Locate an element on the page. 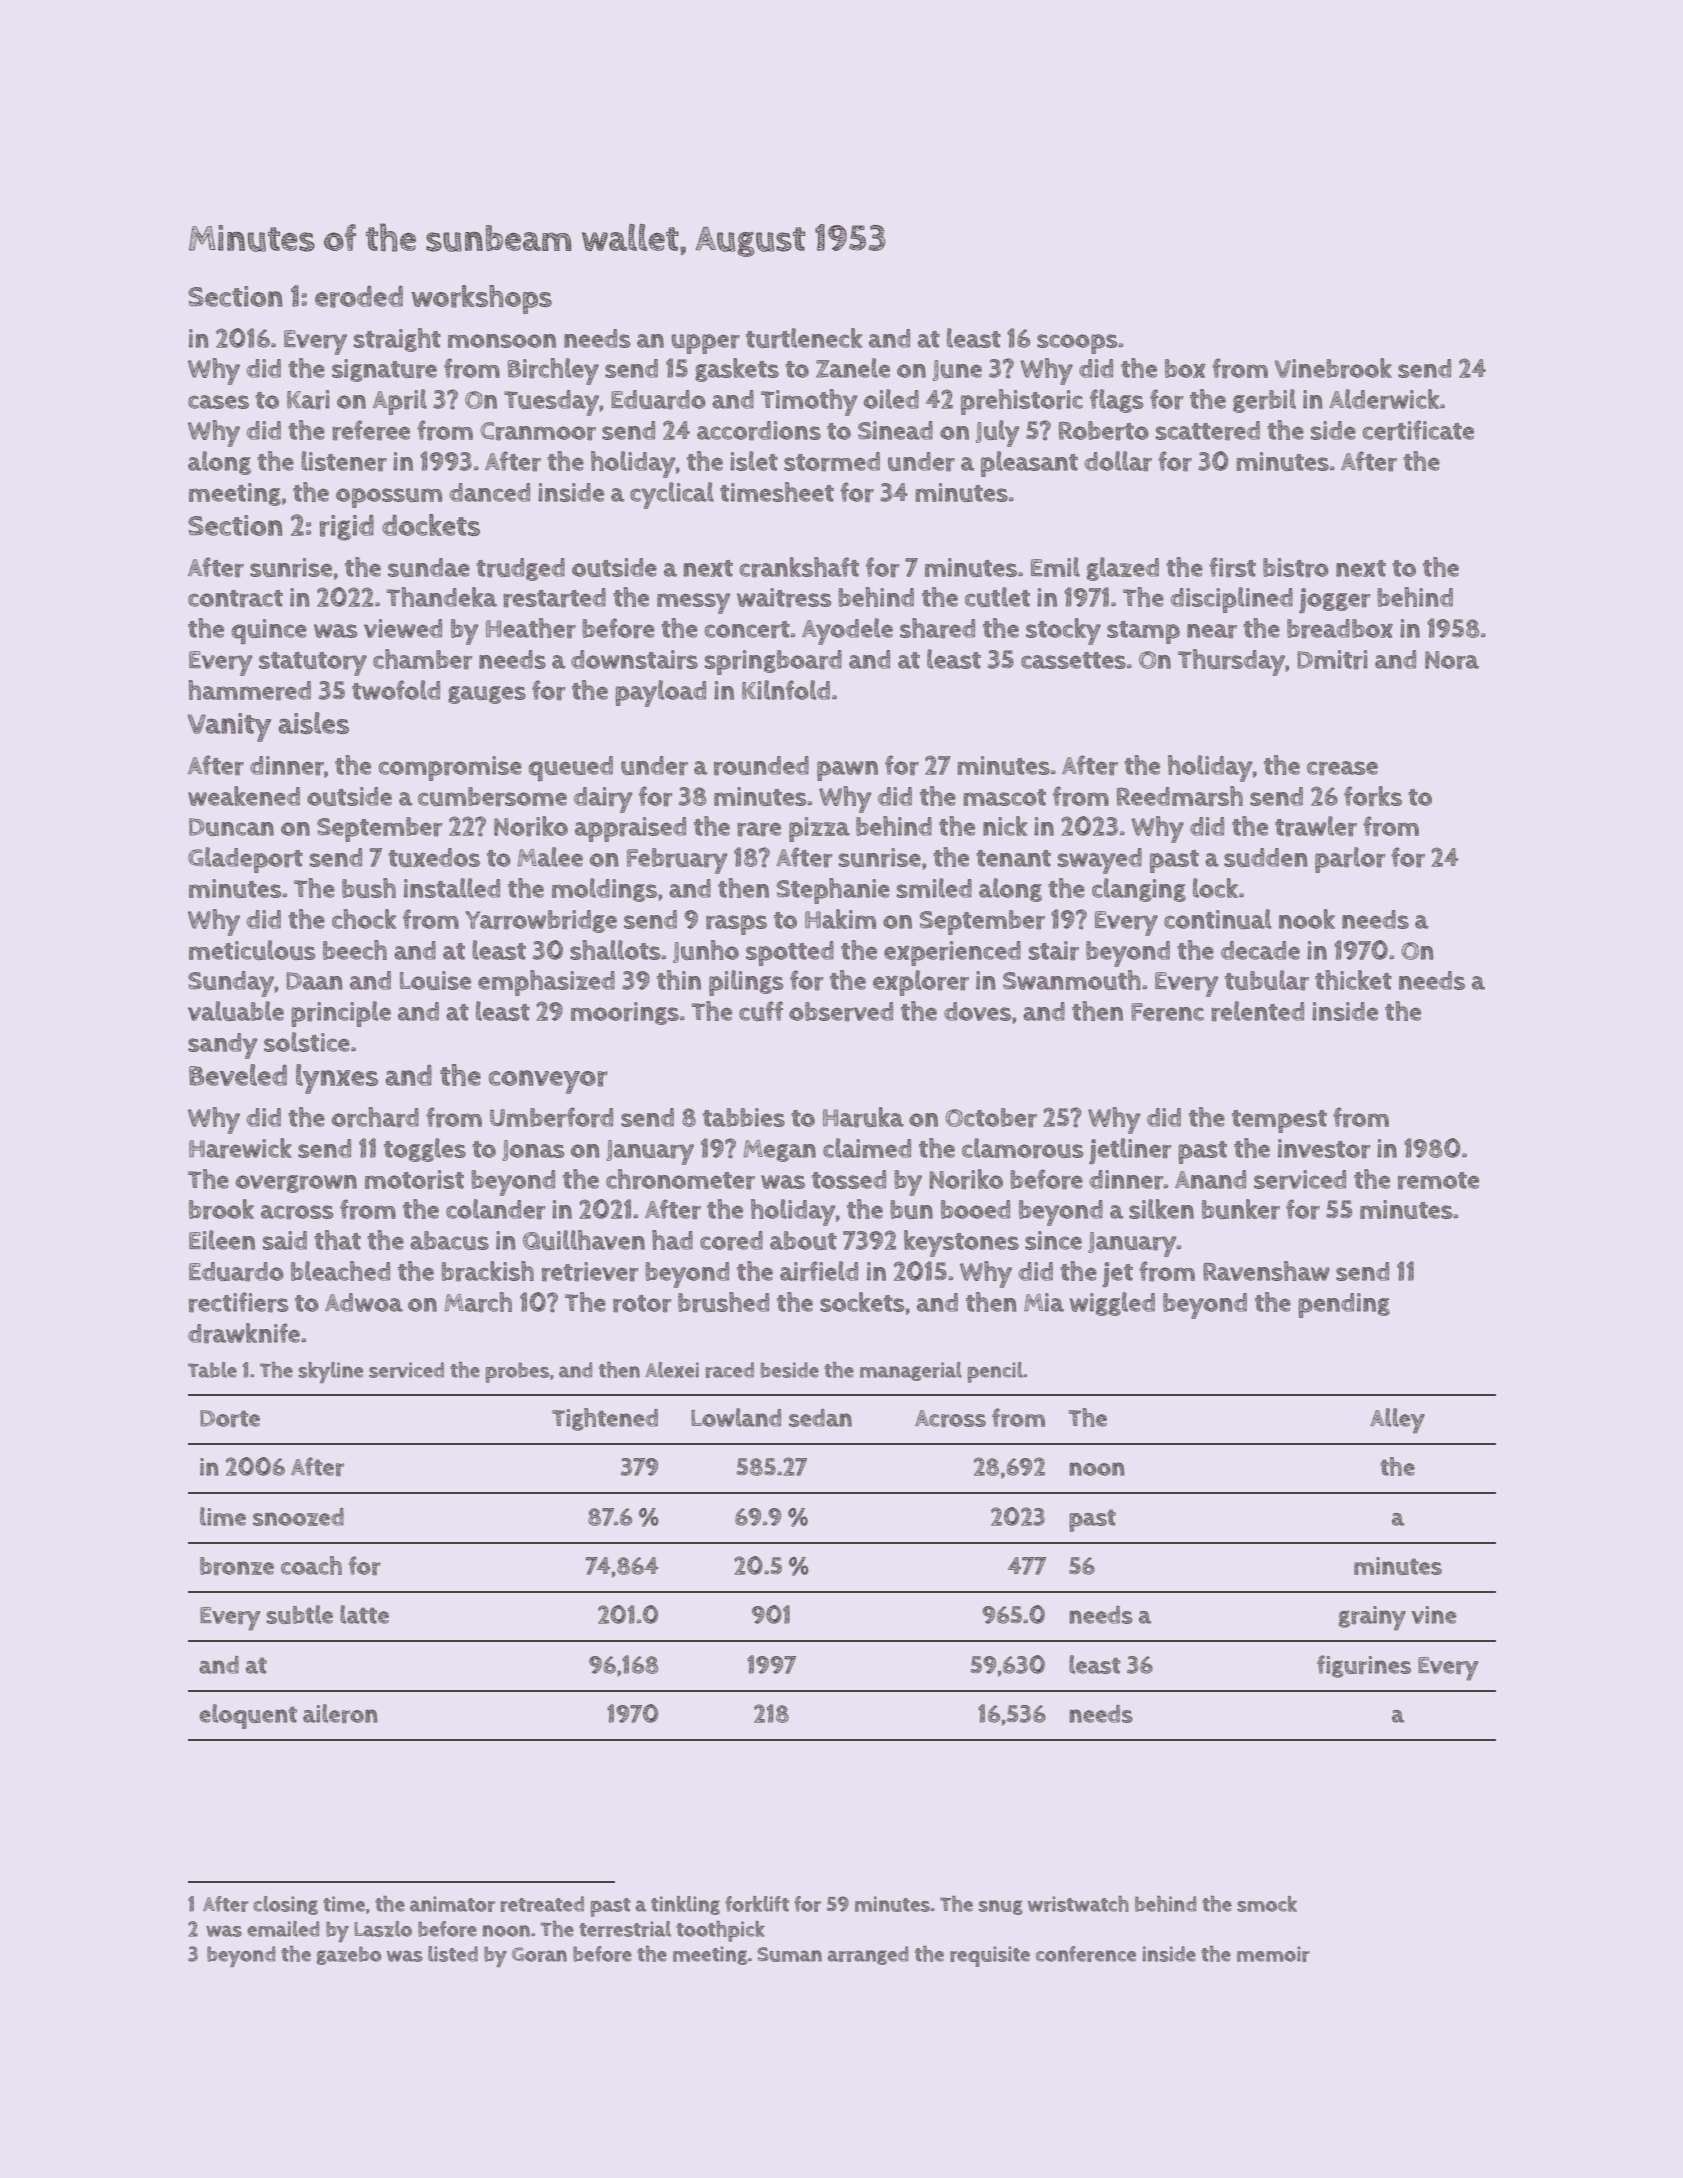  Lowland is located at coordinates (736, 1417).
